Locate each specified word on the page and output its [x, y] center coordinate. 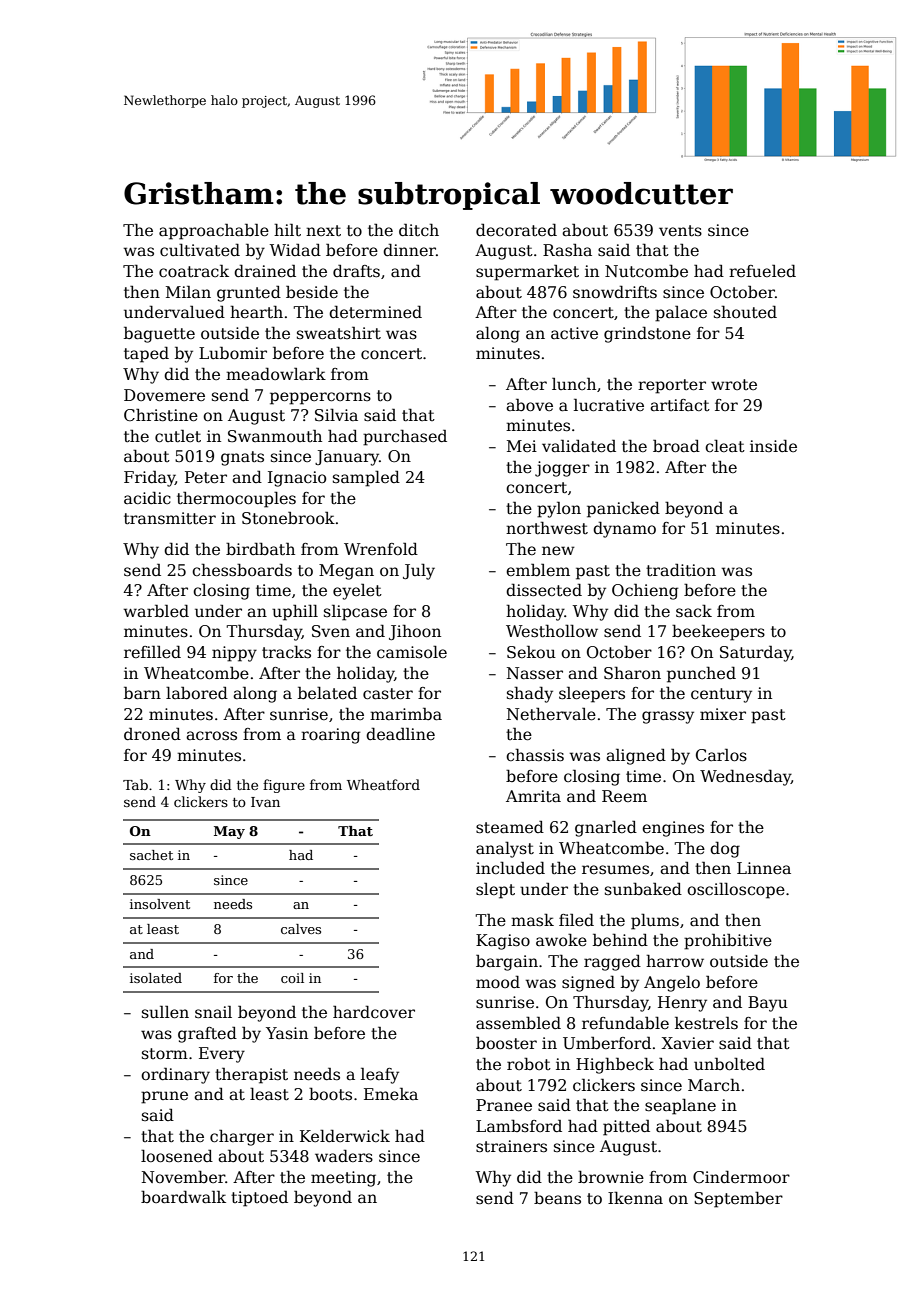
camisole [412, 652]
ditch [419, 230]
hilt [287, 230]
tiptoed [259, 1198]
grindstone [647, 335]
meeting [343, 1179]
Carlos [721, 755]
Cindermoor [741, 1177]
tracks [286, 652]
